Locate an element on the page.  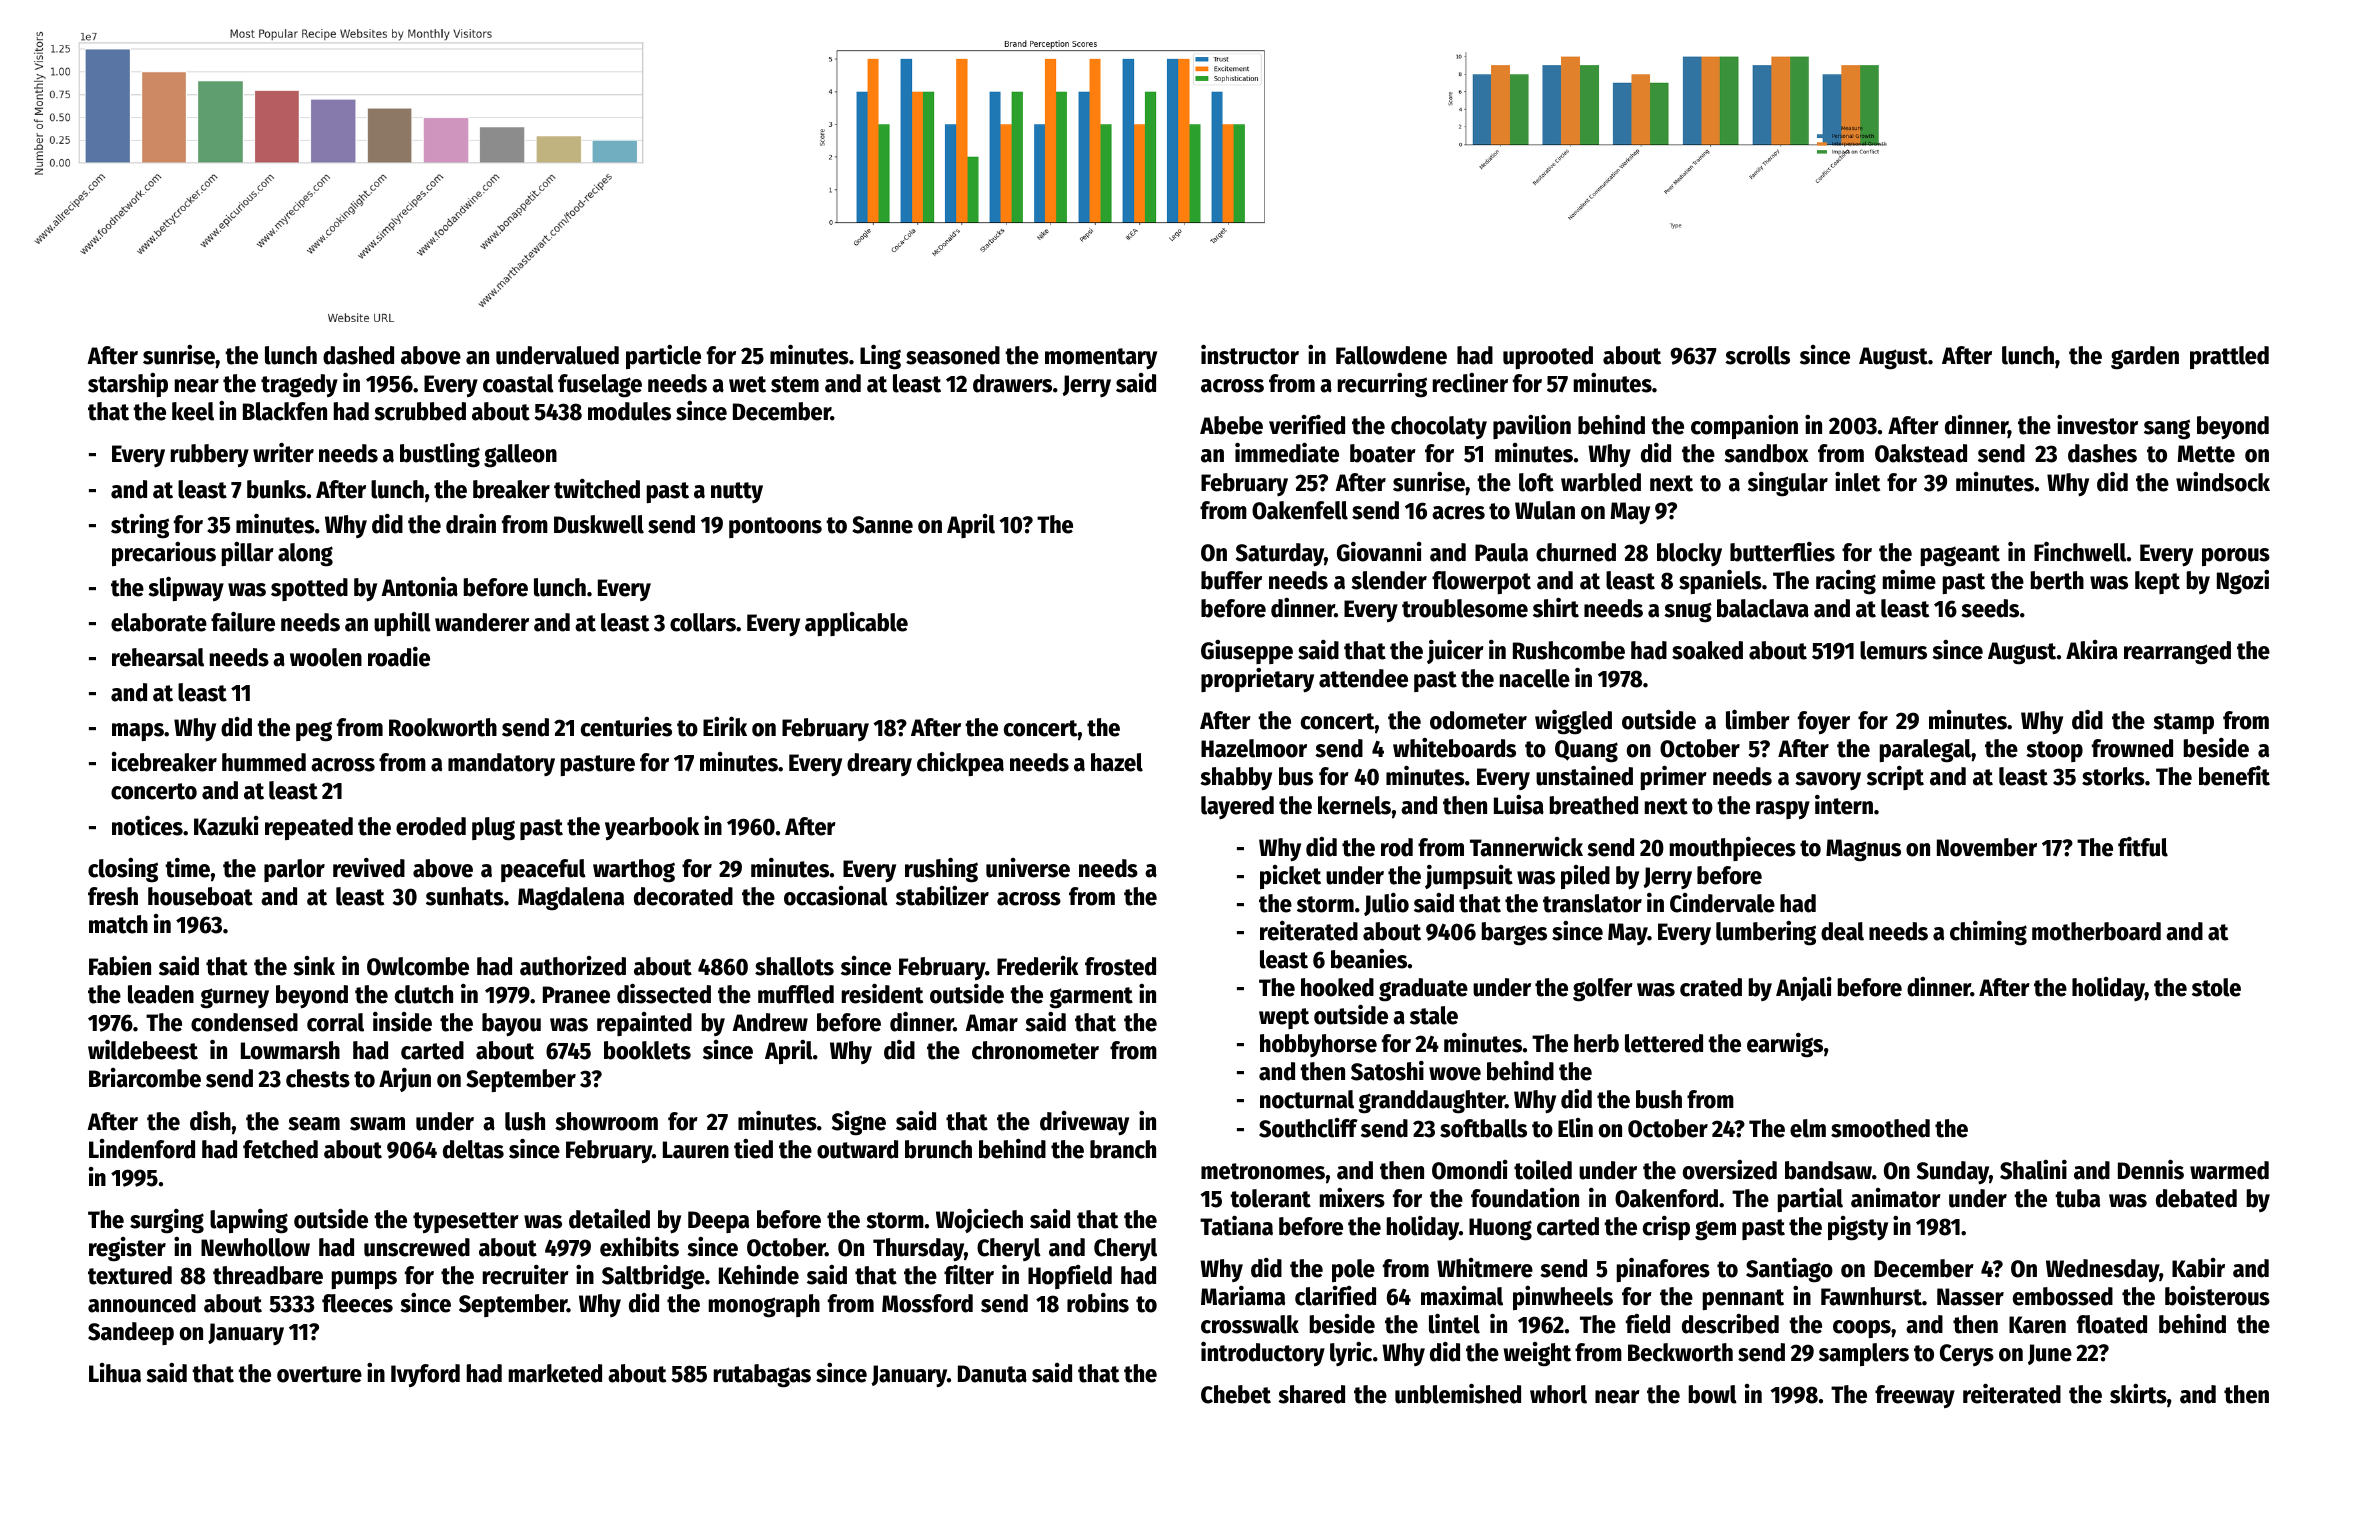
skirts is located at coordinates (2138, 1394).
